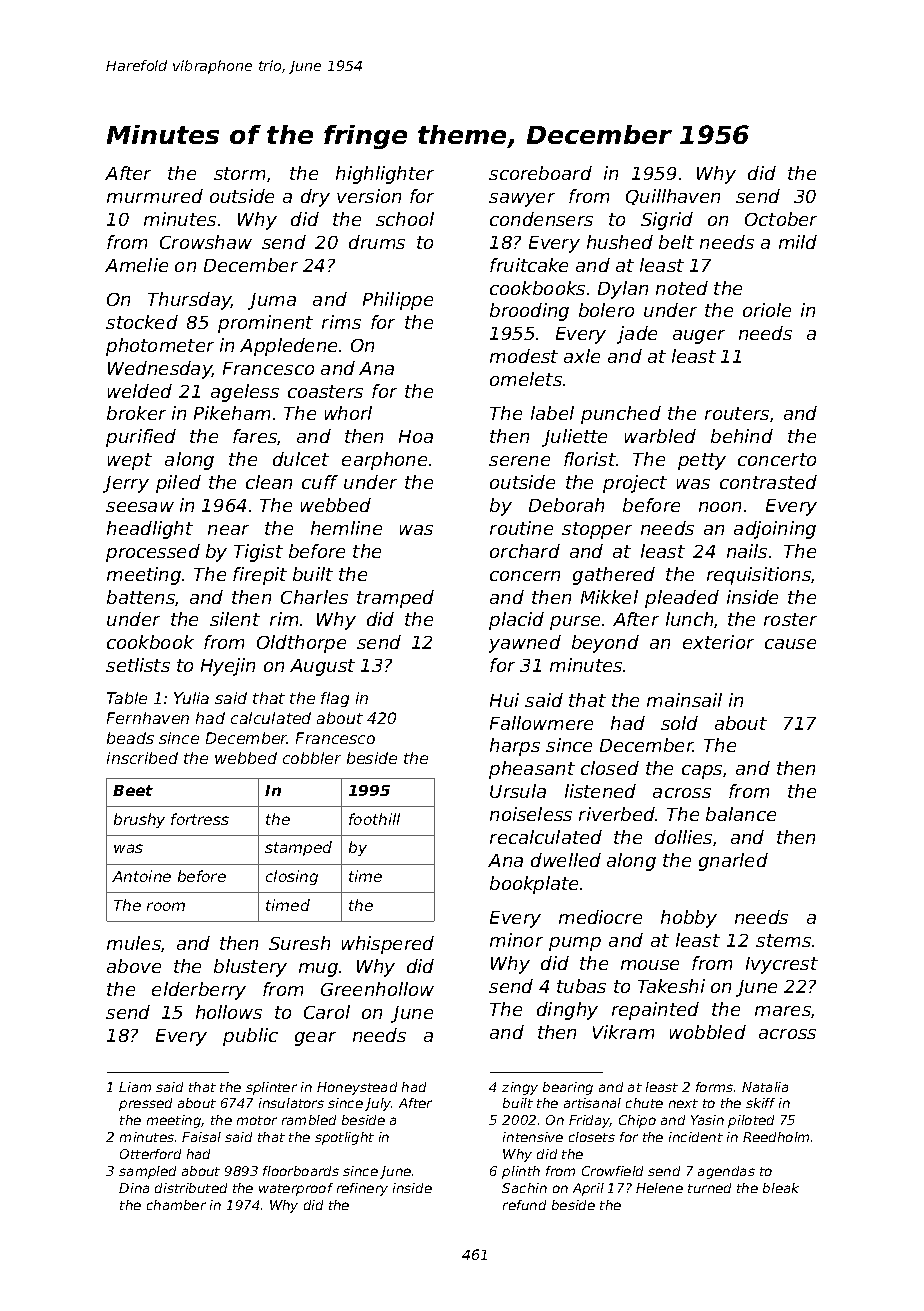 The width and height of the screenshot is (924, 1311). What do you see at coordinates (385, 175) in the screenshot?
I see `highlighter` at bounding box center [385, 175].
